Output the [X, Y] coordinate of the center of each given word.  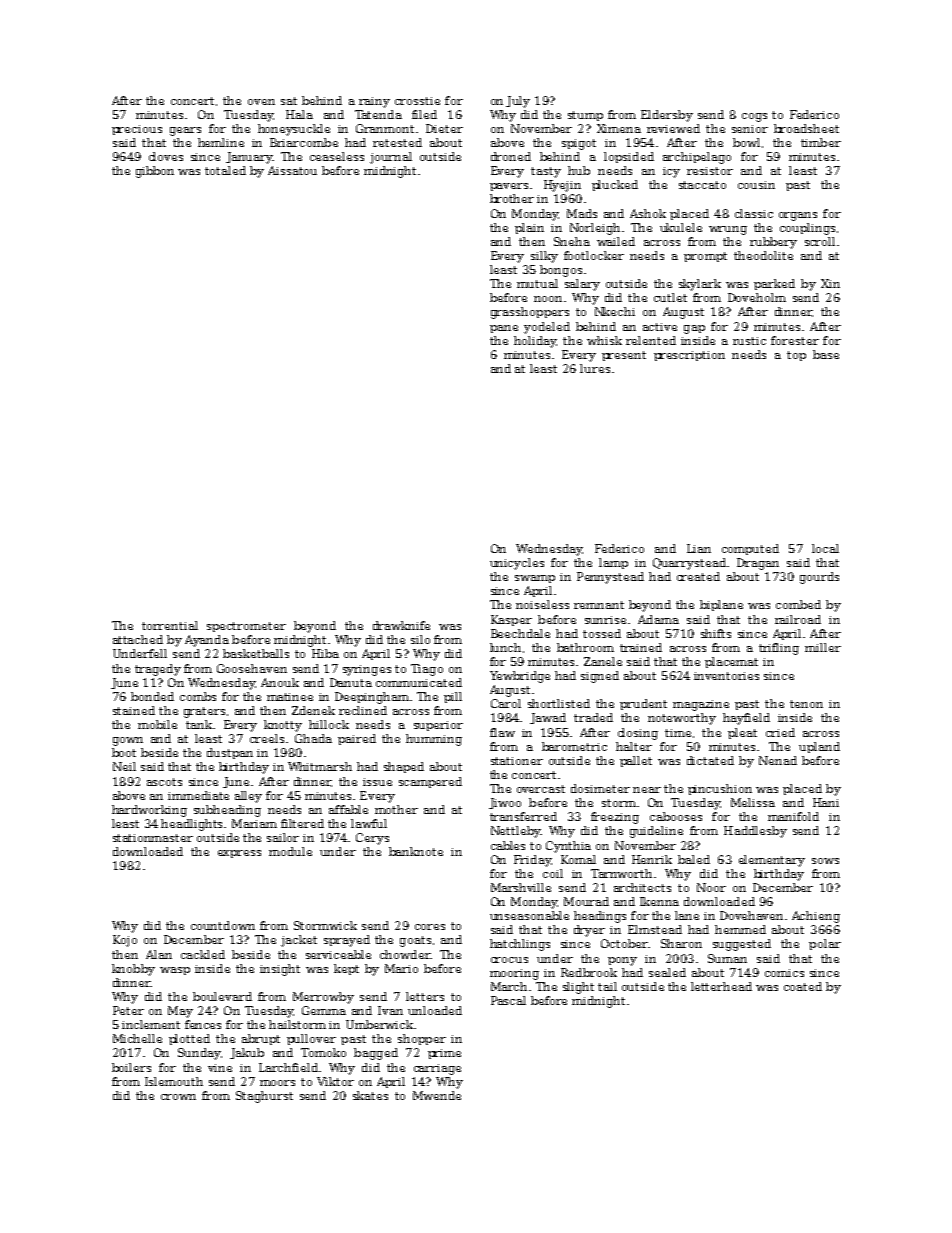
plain [529, 228]
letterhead [721, 986]
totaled [225, 170]
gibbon [155, 172]
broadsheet [806, 128]
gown [128, 741]
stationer [517, 761]
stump [585, 116]
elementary [772, 861]
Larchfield [288, 1067]
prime [444, 1054]
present [624, 356]
